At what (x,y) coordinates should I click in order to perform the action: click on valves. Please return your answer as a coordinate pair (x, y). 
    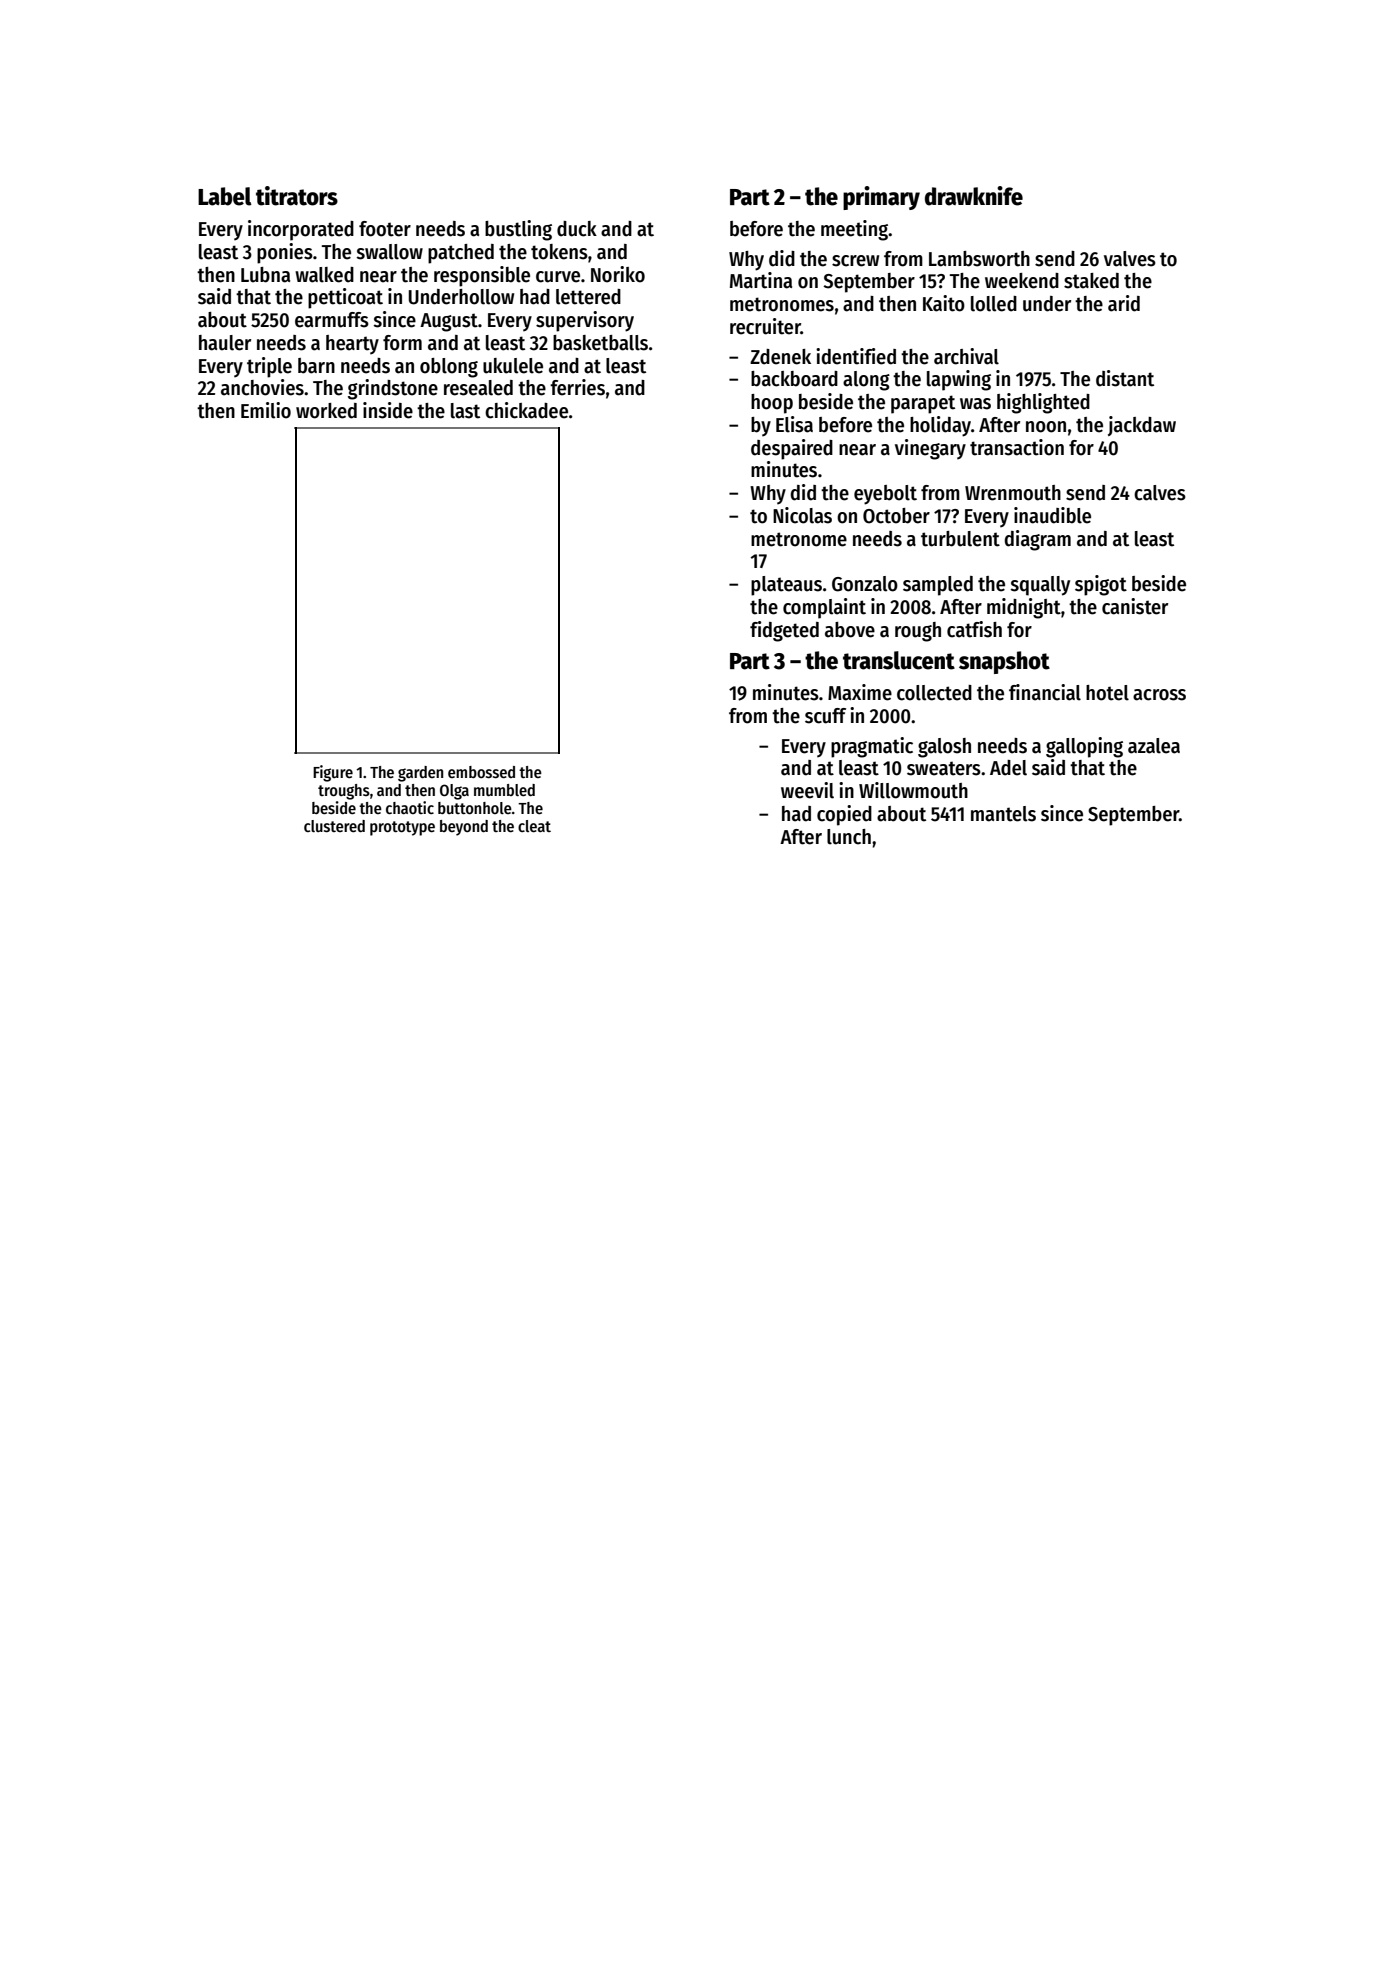
    Looking at the image, I should click on (1130, 259).
